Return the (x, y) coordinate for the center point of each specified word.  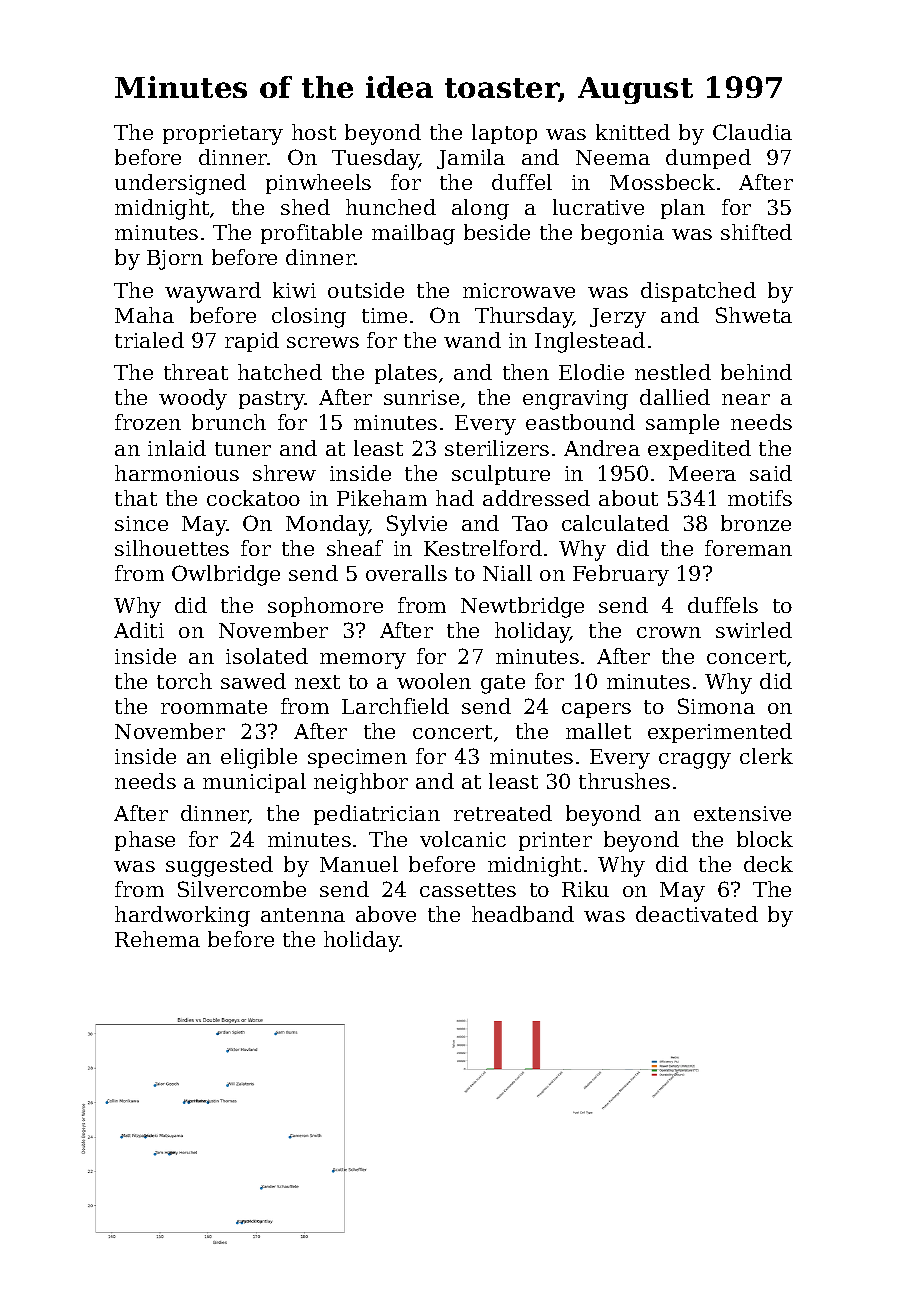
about (628, 498)
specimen (357, 758)
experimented (720, 733)
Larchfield (395, 706)
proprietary (223, 135)
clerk (766, 756)
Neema (613, 157)
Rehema (157, 939)
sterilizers (497, 448)
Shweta (754, 315)
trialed (149, 340)
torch (184, 681)
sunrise (421, 397)
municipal (254, 783)
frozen (148, 422)
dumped (708, 159)
